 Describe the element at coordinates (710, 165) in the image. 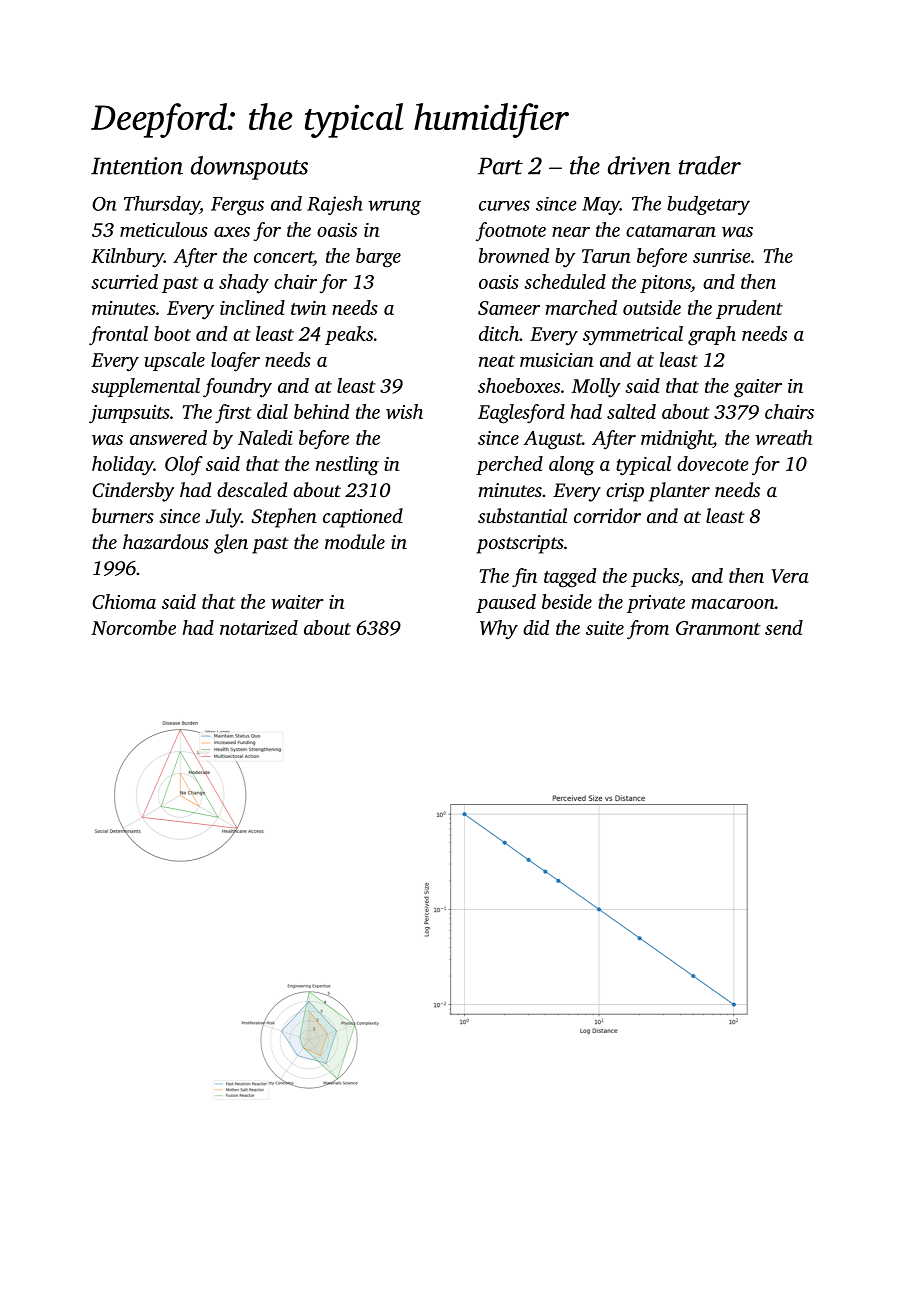

I see `trader` at that location.
